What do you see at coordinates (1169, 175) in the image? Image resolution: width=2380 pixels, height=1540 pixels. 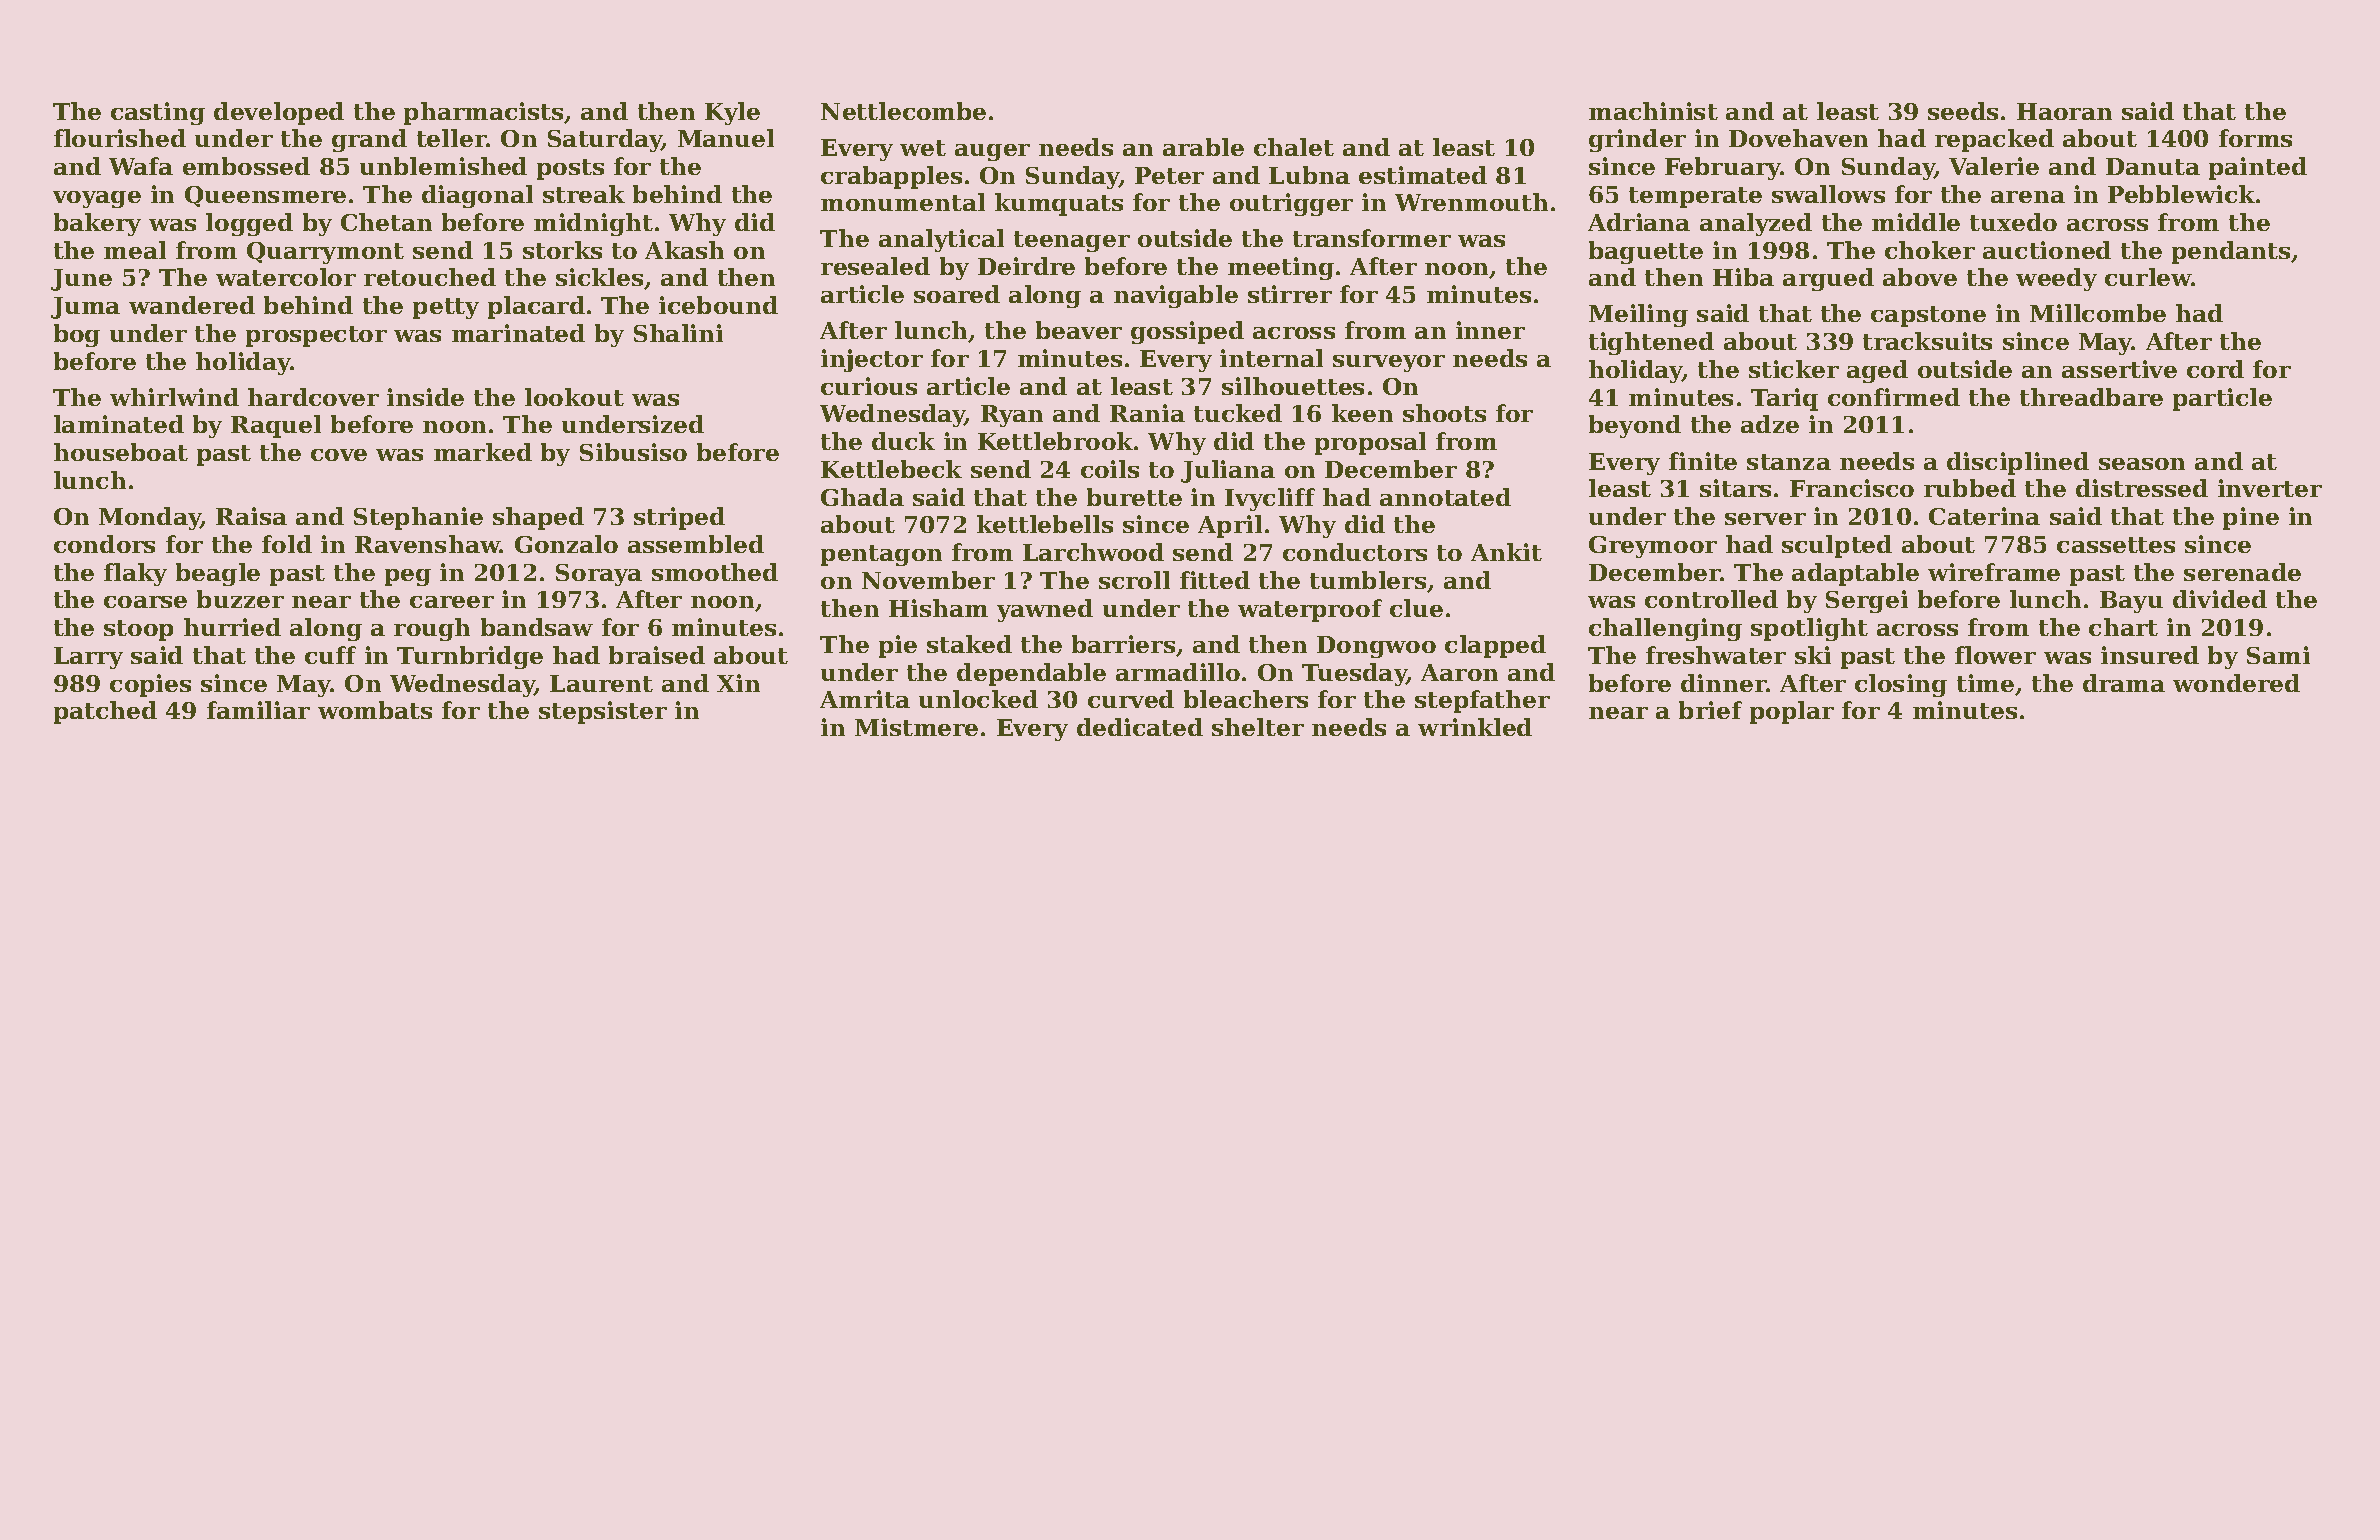 I see `Peter` at bounding box center [1169, 175].
